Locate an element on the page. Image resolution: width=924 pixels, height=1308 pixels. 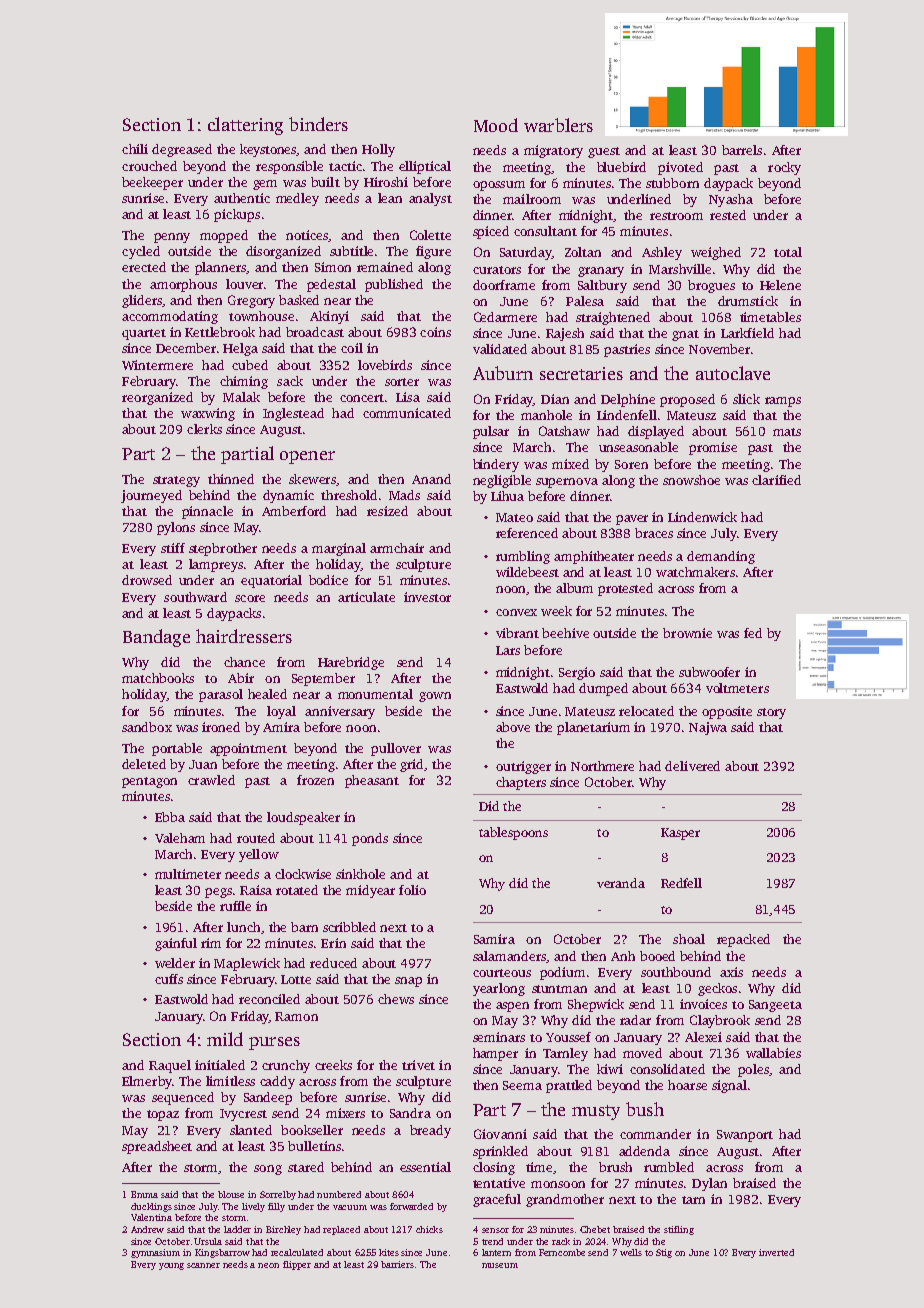
degreased is located at coordinates (182, 150).
